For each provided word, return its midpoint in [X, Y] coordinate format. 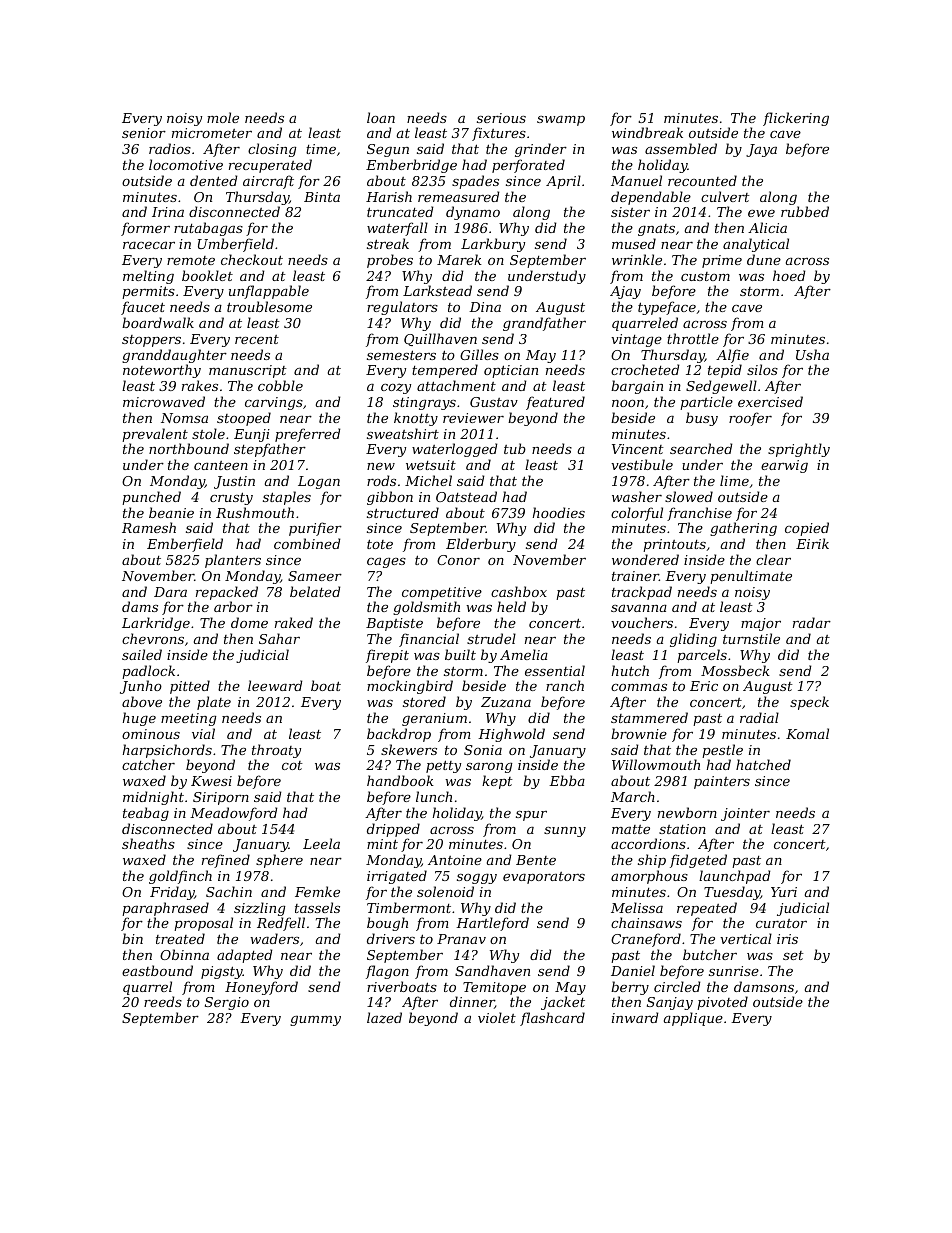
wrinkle [637, 259]
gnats [656, 230]
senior [144, 133]
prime [722, 261]
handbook [400, 780]
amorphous [649, 877]
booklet [207, 275]
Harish [389, 196]
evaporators [544, 878]
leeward [275, 685]
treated [180, 938]
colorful [637, 514]
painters [722, 782]
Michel [428, 480]
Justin [234, 482]
